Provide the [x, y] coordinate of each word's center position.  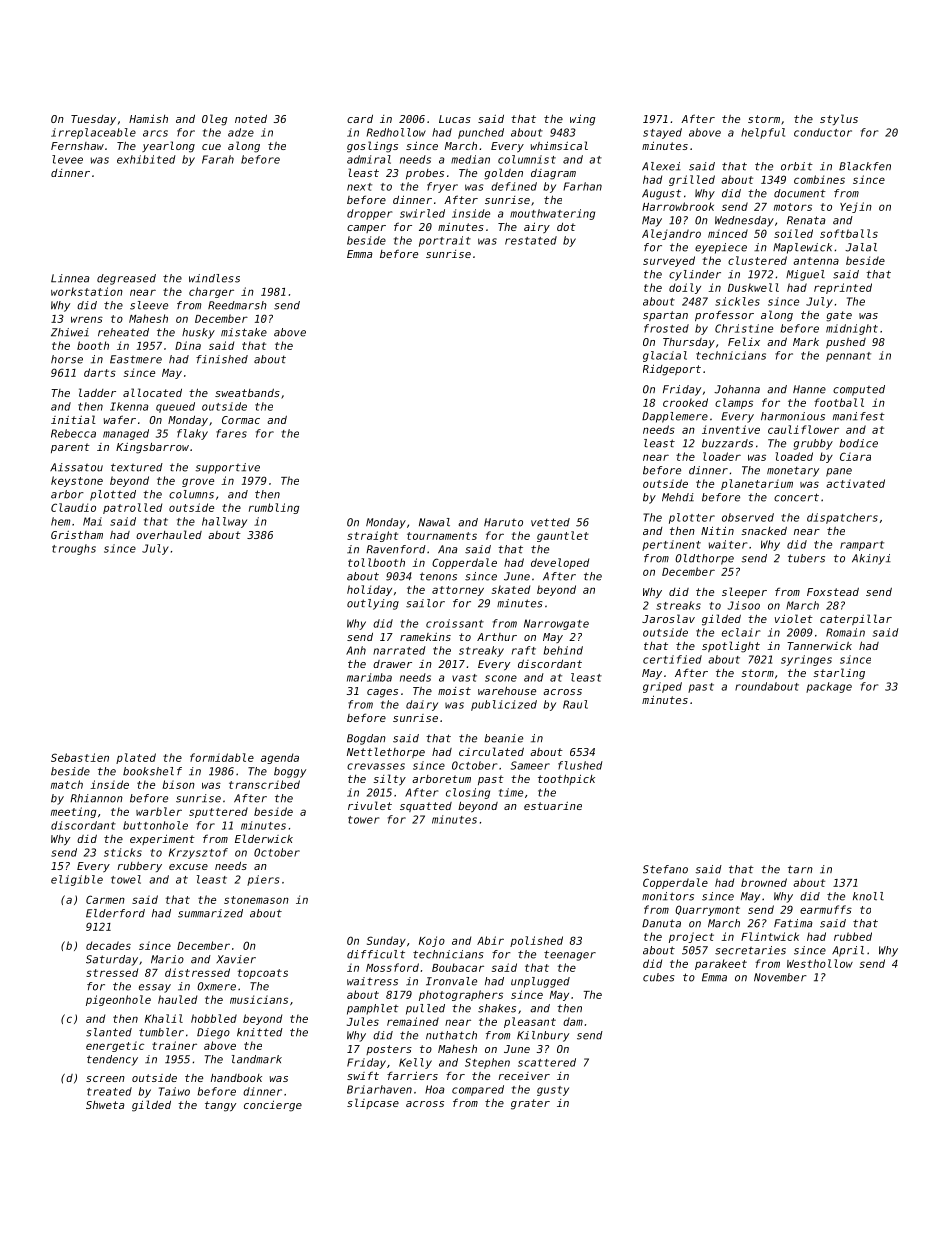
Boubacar [458, 967]
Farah [218, 159]
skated [511, 589]
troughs [74, 549]
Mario [167, 959]
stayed [662, 133]
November [780, 977]
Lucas [455, 119]
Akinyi [871, 559]
